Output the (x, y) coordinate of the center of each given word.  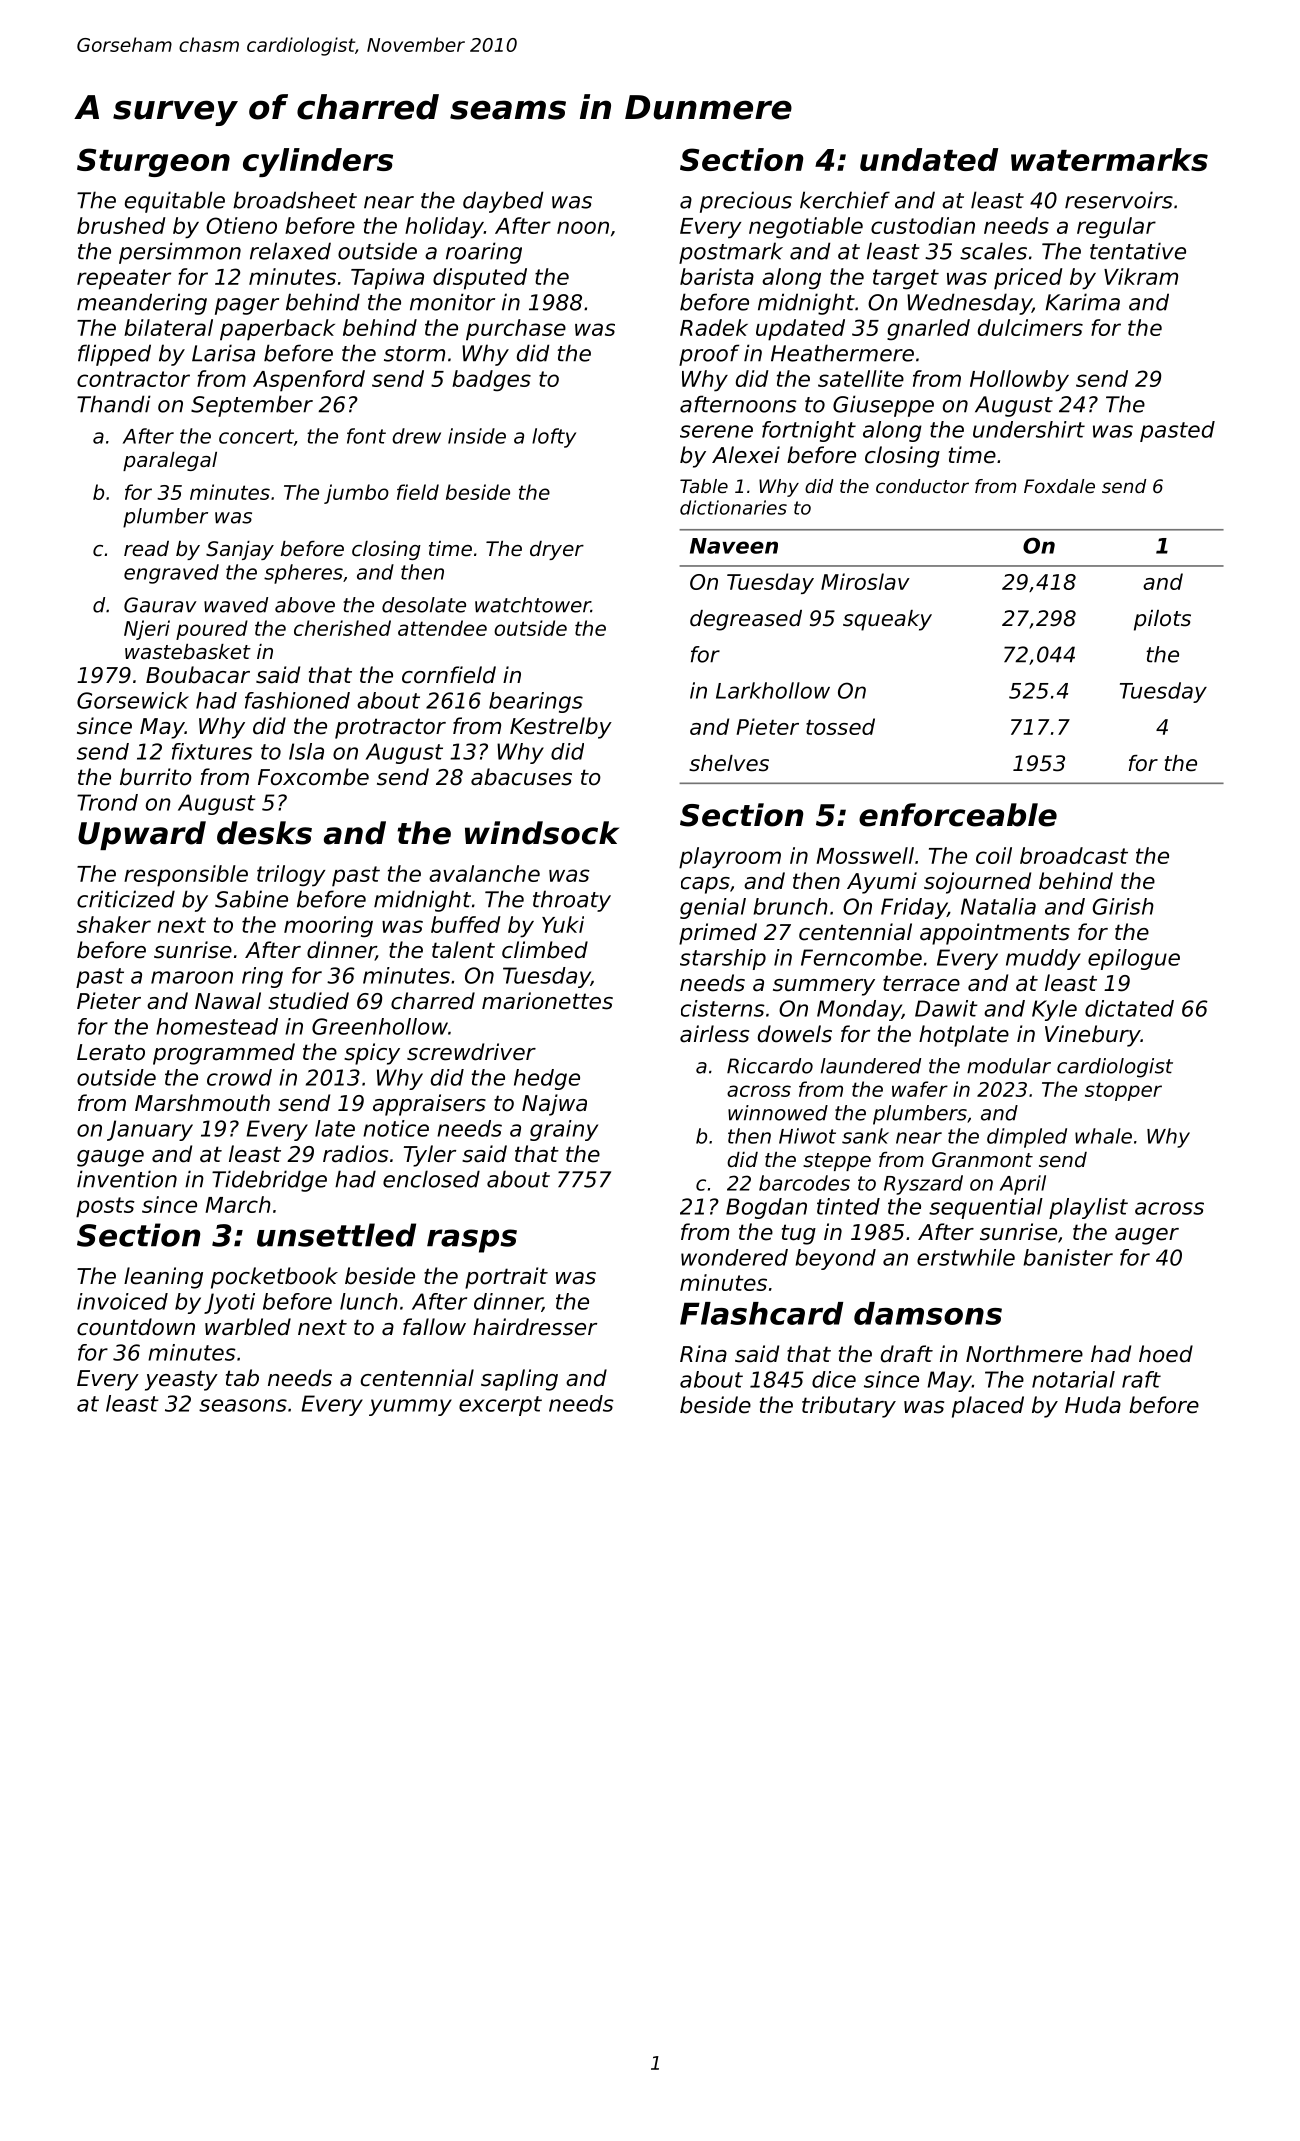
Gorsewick (133, 700)
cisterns (723, 1008)
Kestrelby (561, 728)
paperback (277, 330)
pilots (1162, 620)
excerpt (500, 1406)
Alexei (746, 455)
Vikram (1141, 276)
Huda (1093, 1405)
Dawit (946, 1008)
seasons (243, 1405)
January (150, 1130)
